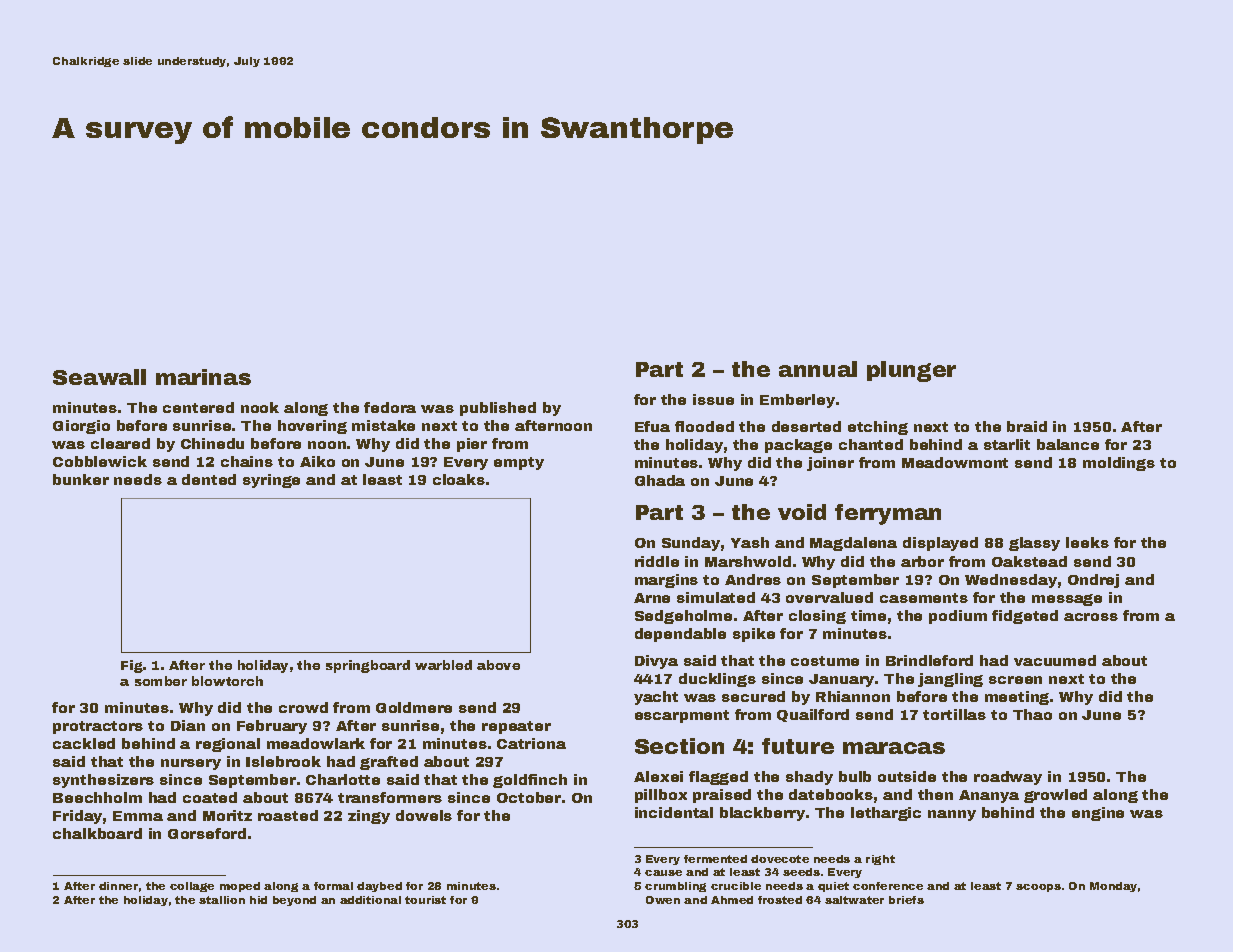 Image resolution: width=1233 pixels, height=952 pixels. I want to click on springboard, so click(368, 666).
